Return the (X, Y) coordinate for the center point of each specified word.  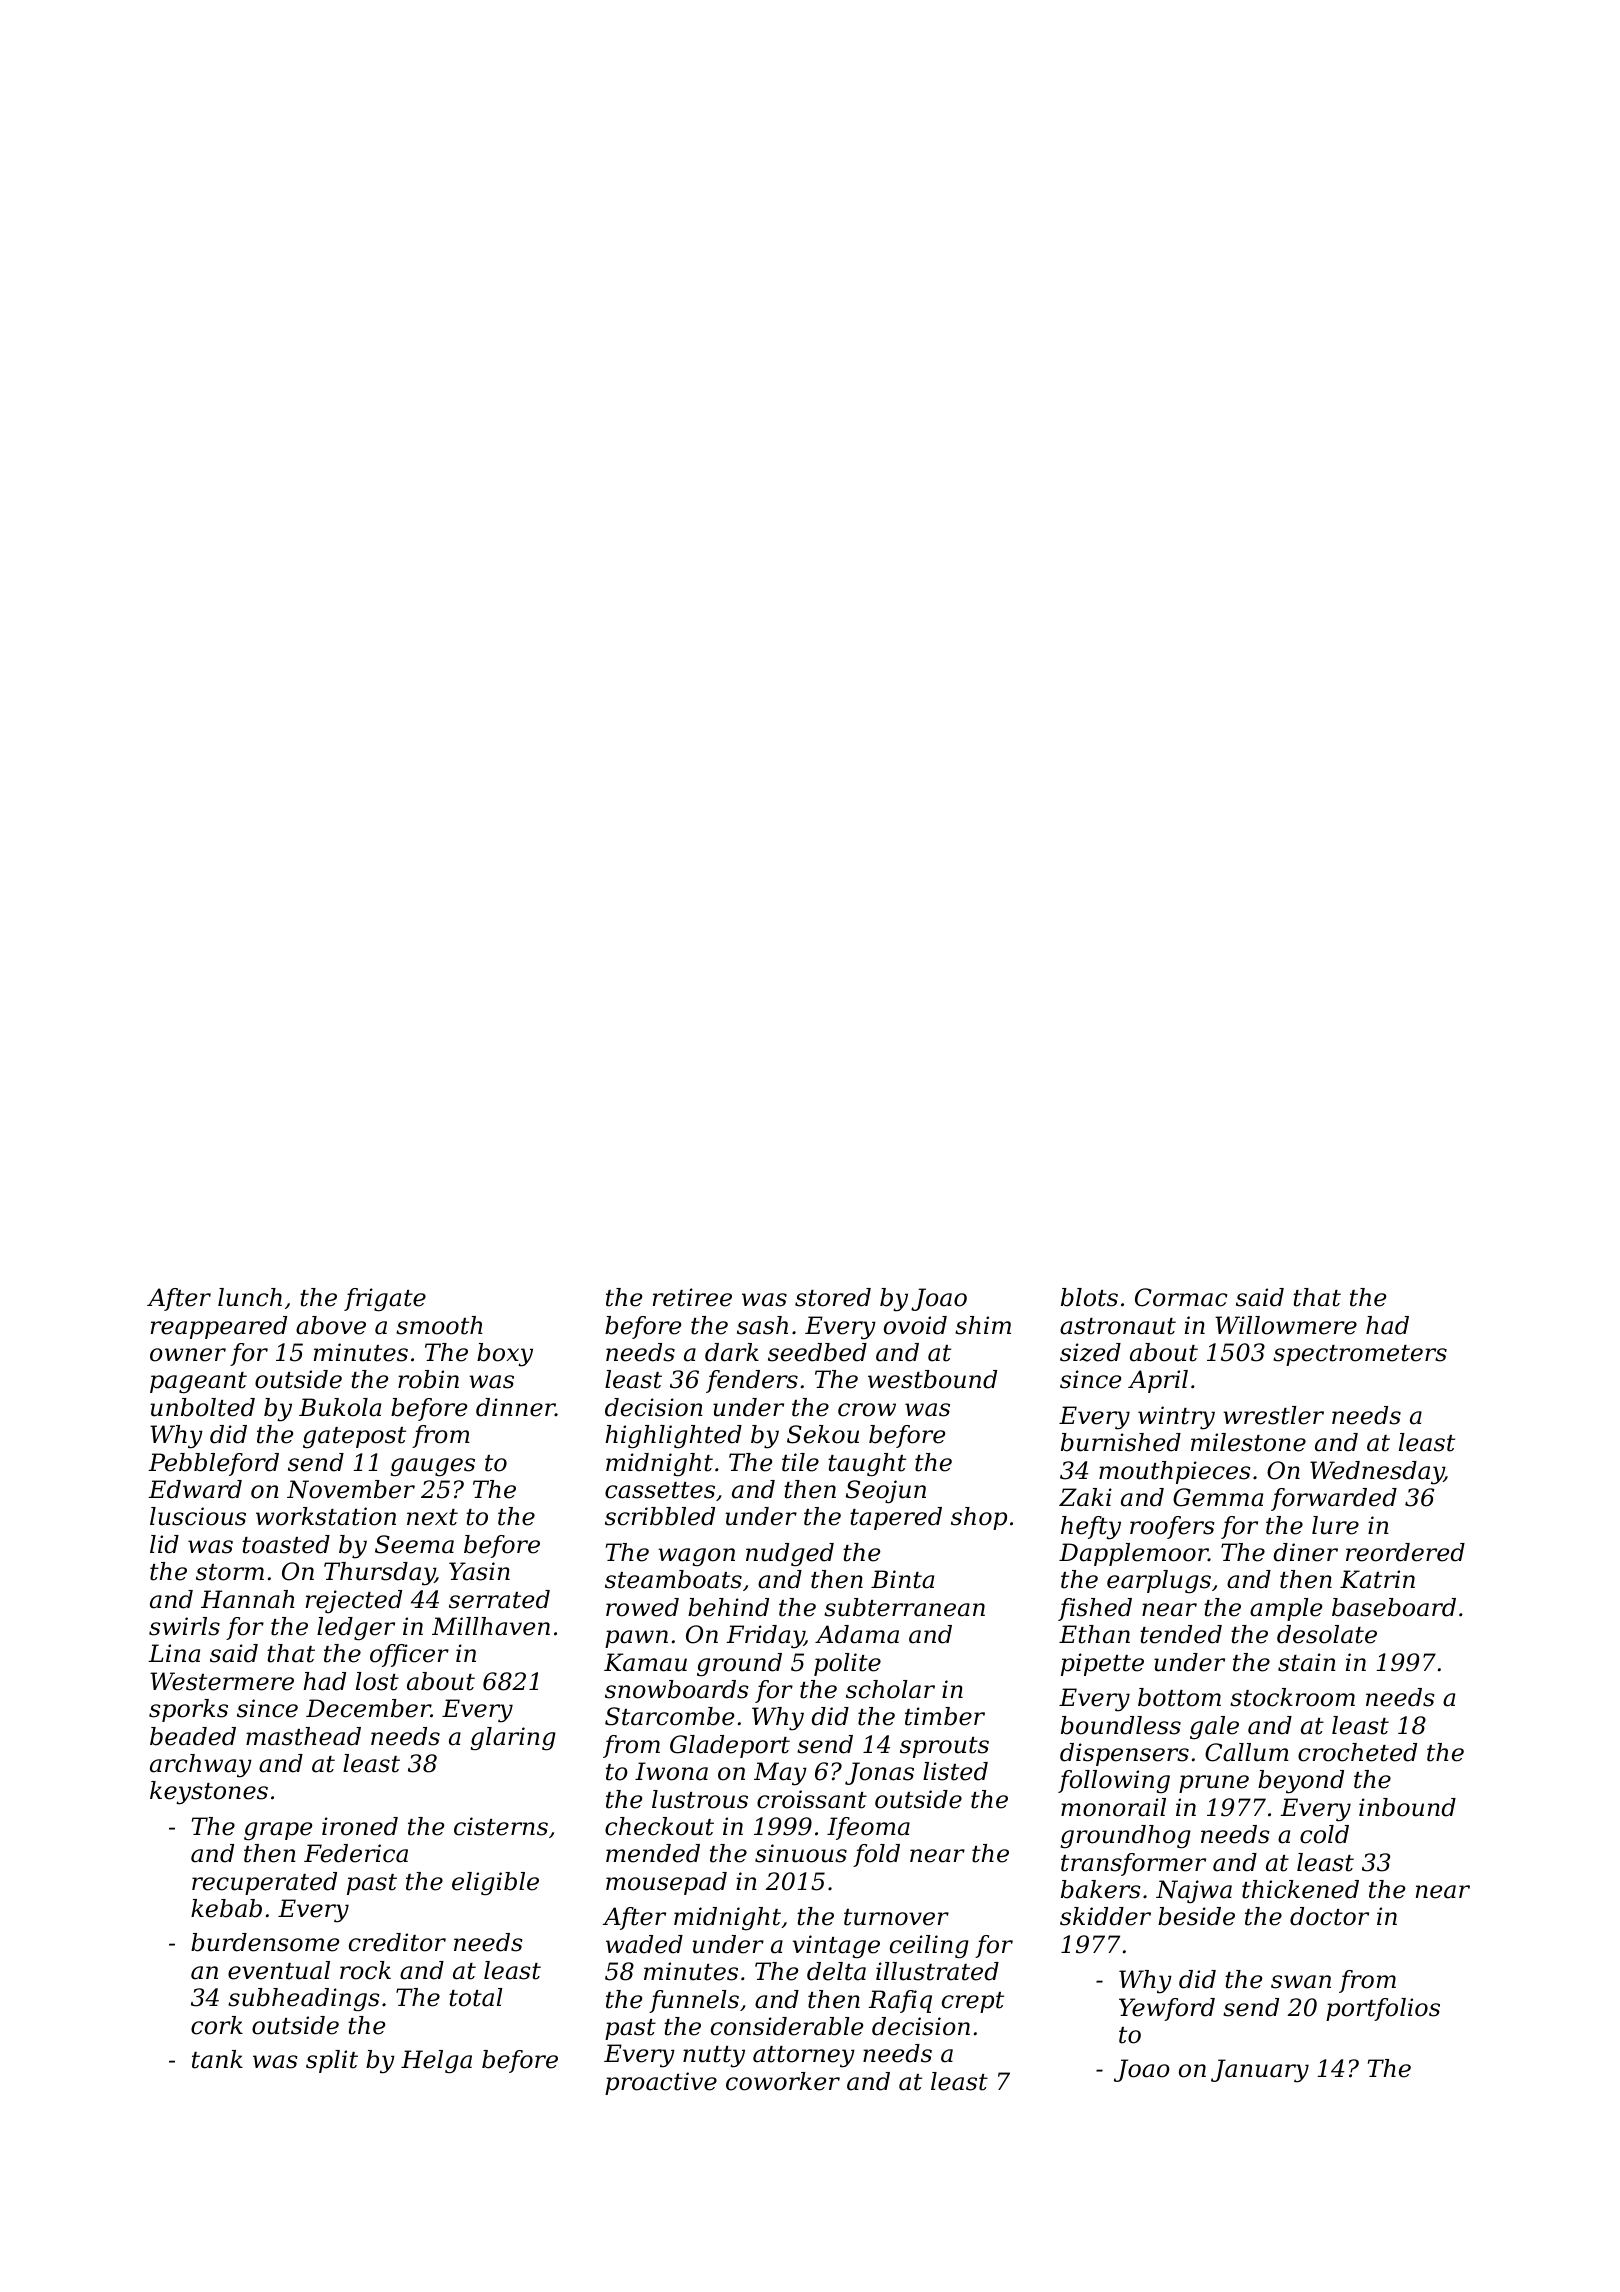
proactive (661, 2083)
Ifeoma (868, 1828)
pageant (198, 1383)
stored (833, 1297)
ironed (360, 1826)
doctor (1329, 1916)
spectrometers (1360, 1355)
